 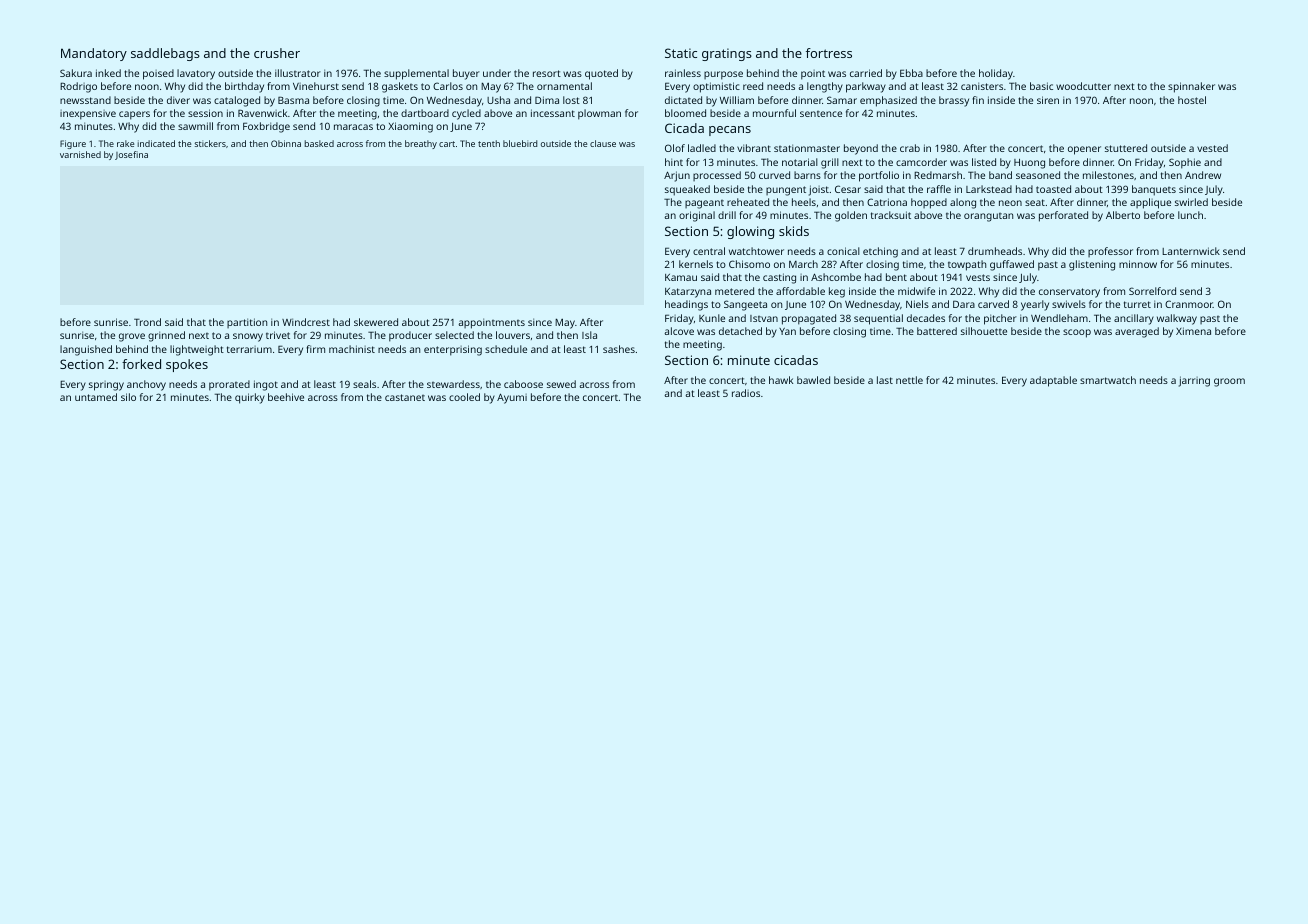 I want to click on toasted, so click(x=1053, y=189).
